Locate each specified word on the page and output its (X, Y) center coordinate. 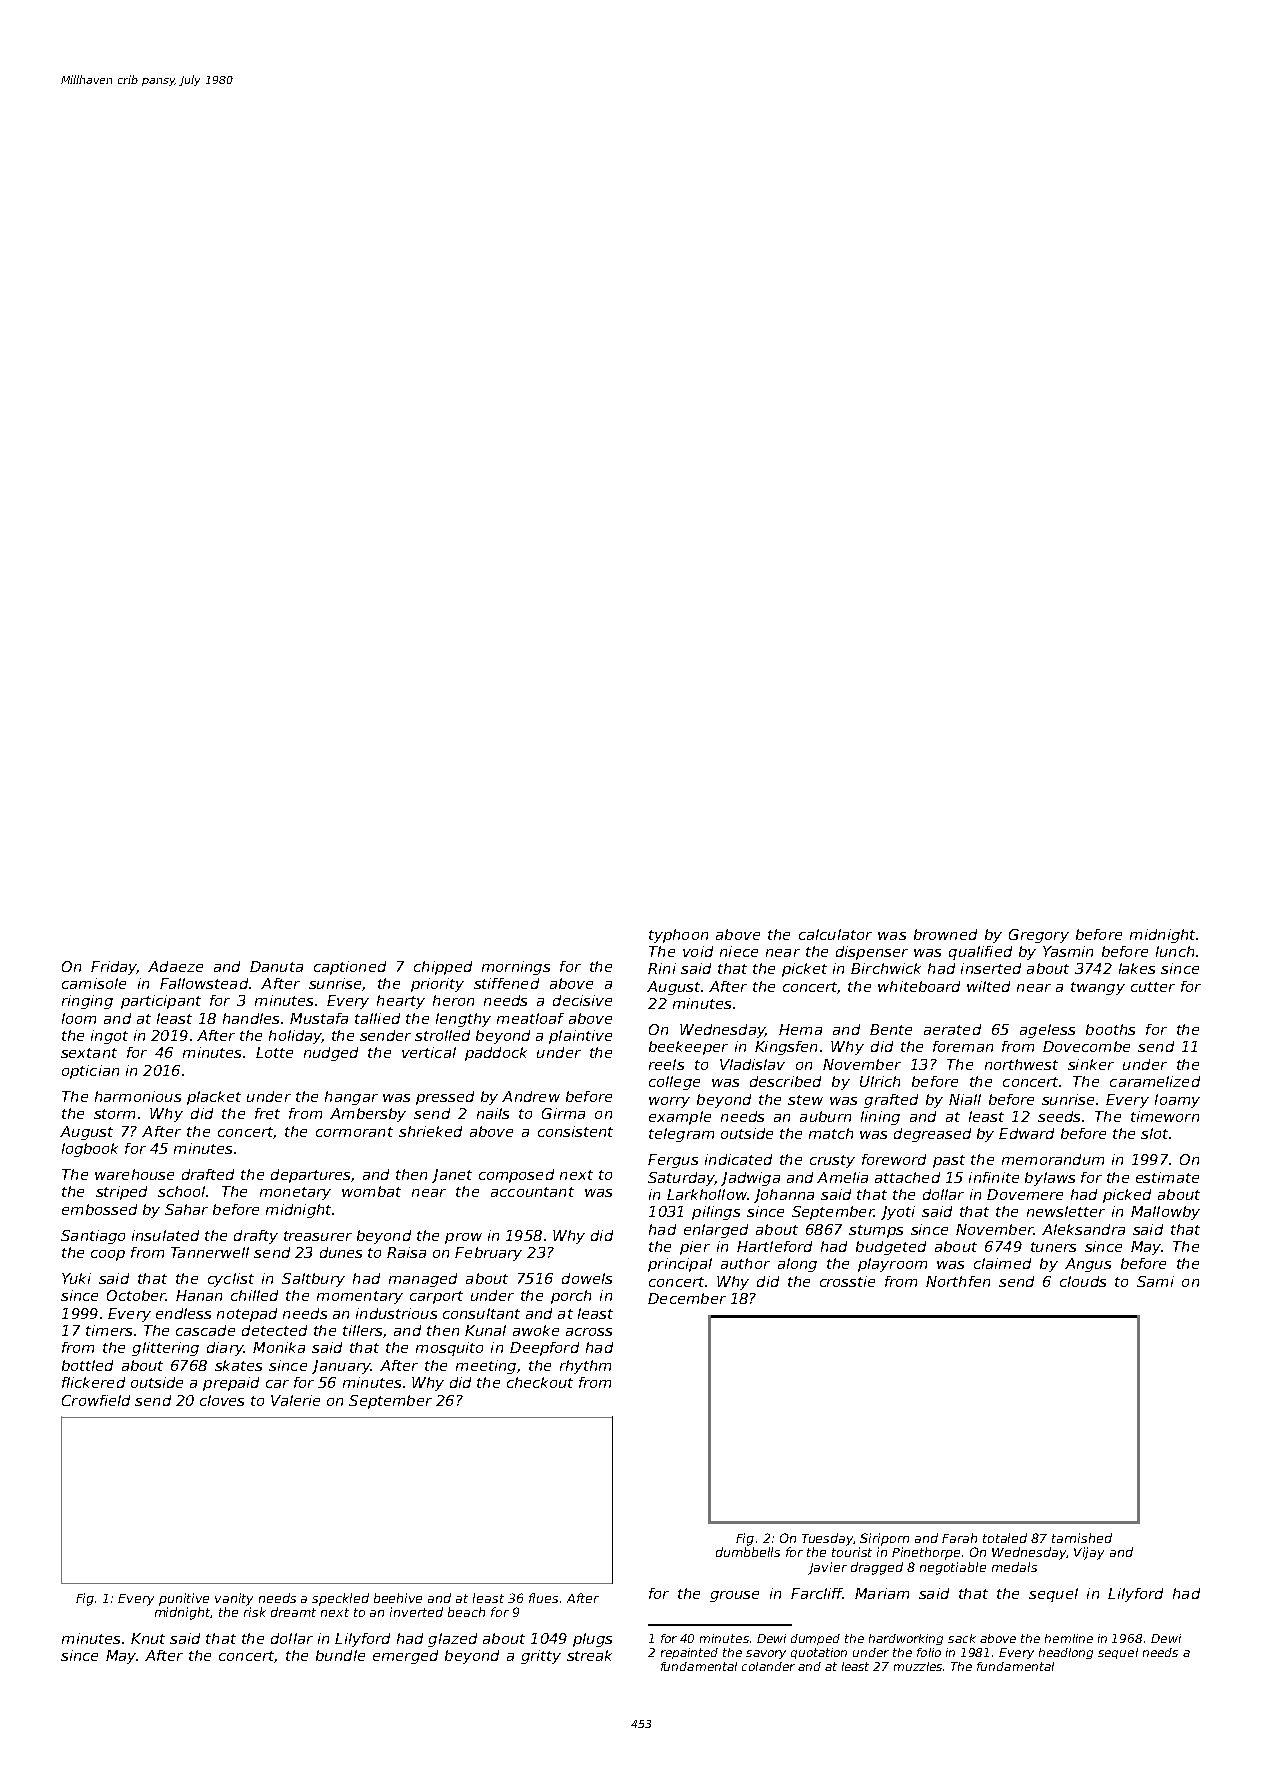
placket (214, 1098)
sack (962, 1638)
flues (543, 1598)
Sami (1155, 1281)
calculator (835, 934)
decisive (582, 1000)
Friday (113, 968)
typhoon (678, 936)
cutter (1153, 987)
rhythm (585, 1367)
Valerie (295, 1400)
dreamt (293, 1612)
